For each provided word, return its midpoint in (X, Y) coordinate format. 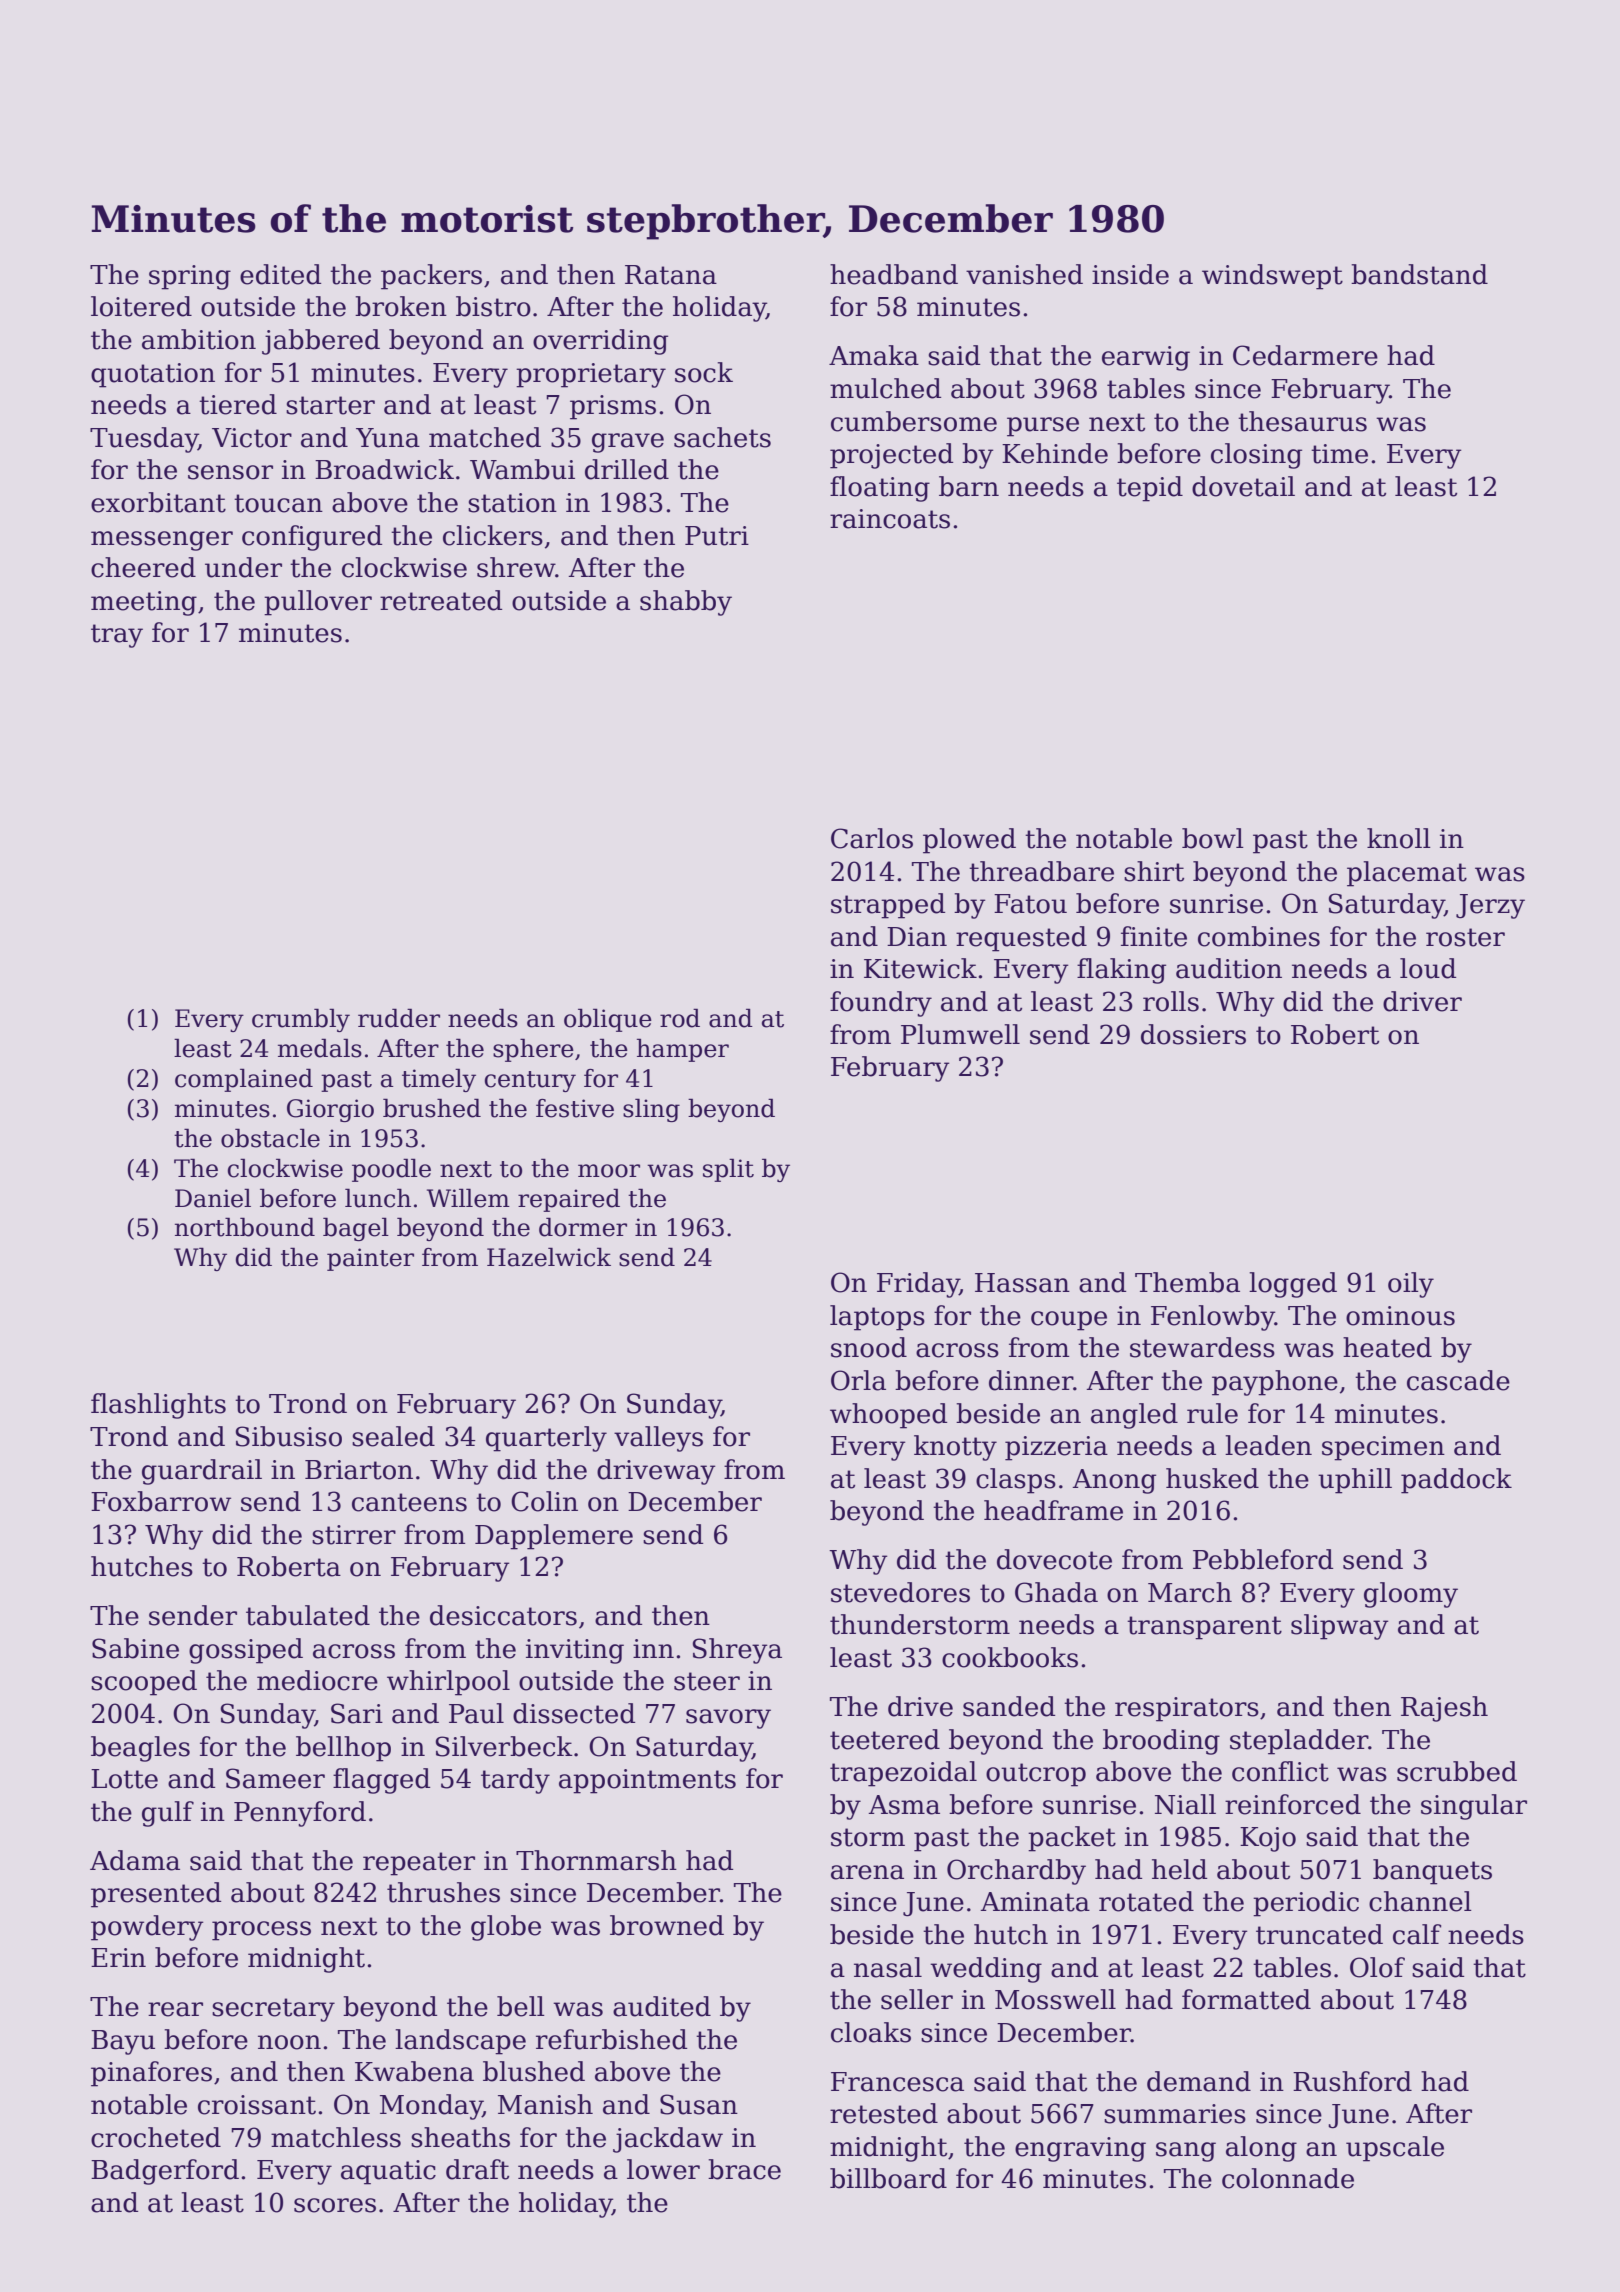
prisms (613, 407)
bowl (1213, 838)
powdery (147, 1928)
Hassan (1022, 1283)
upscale (1395, 2149)
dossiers (1193, 1034)
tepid (1150, 489)
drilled (627, 469)
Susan (699, 2104)
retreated (441, 600)
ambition (199, 339)
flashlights (158, 1406)
